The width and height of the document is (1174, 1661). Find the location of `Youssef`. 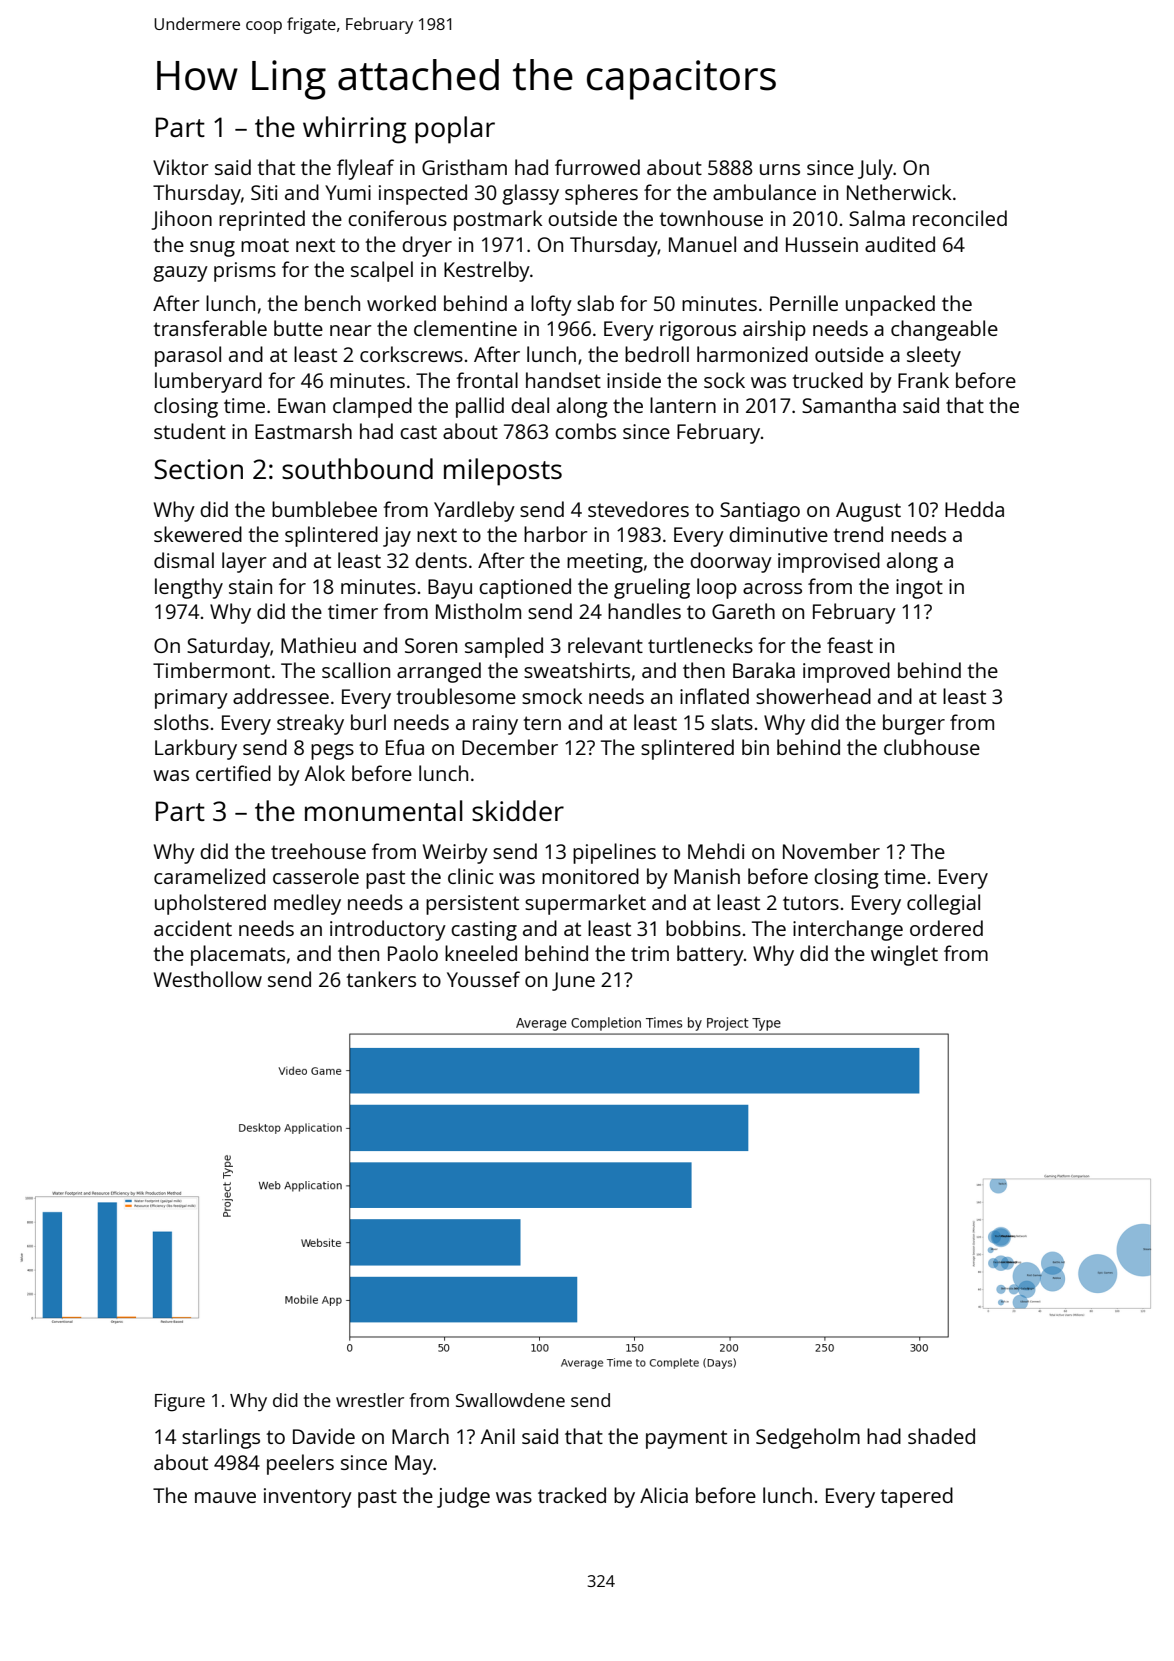

Youssef is located at coordinates (483, 979).
